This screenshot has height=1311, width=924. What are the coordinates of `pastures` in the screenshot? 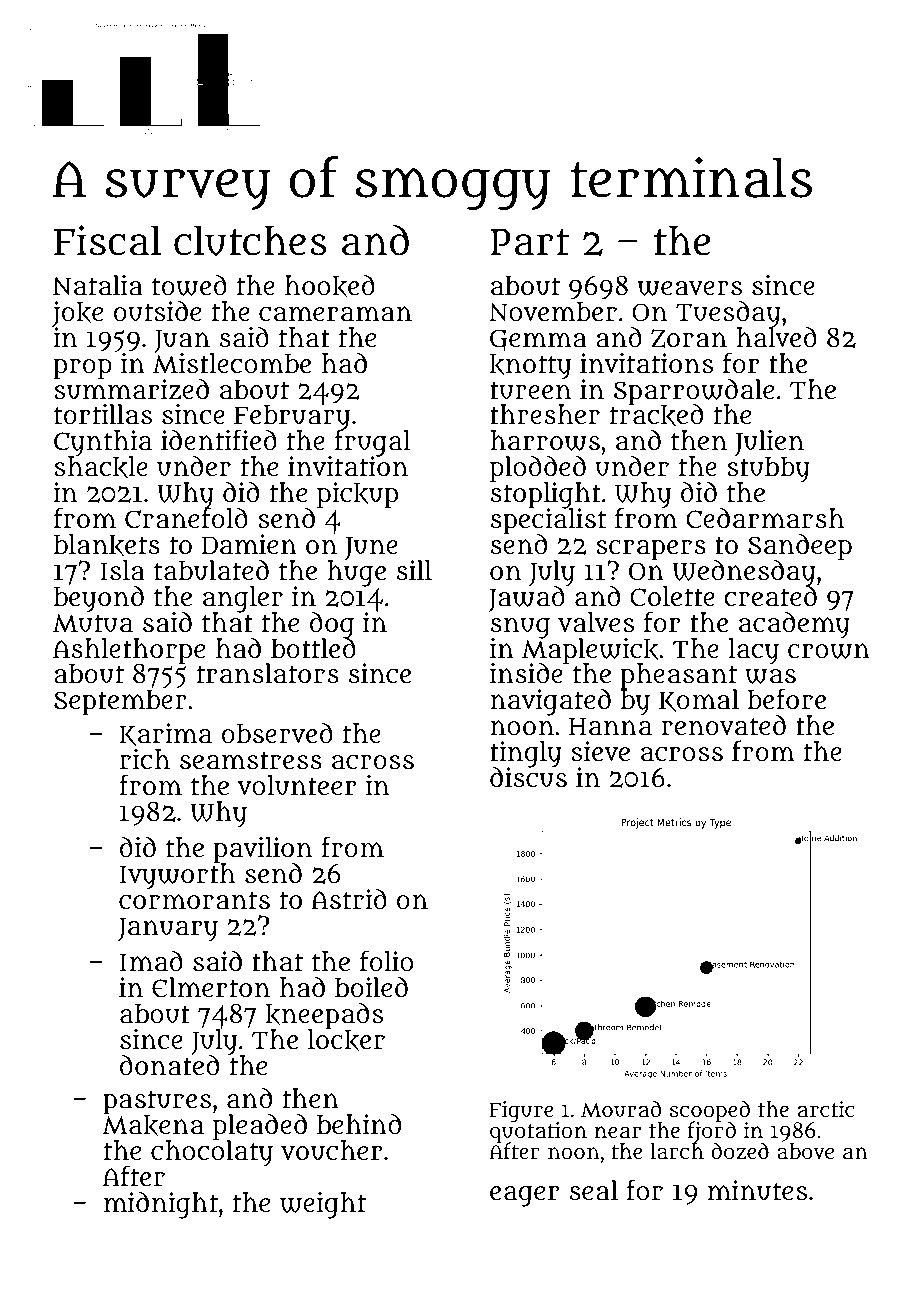 It's located at (157, 1102).
